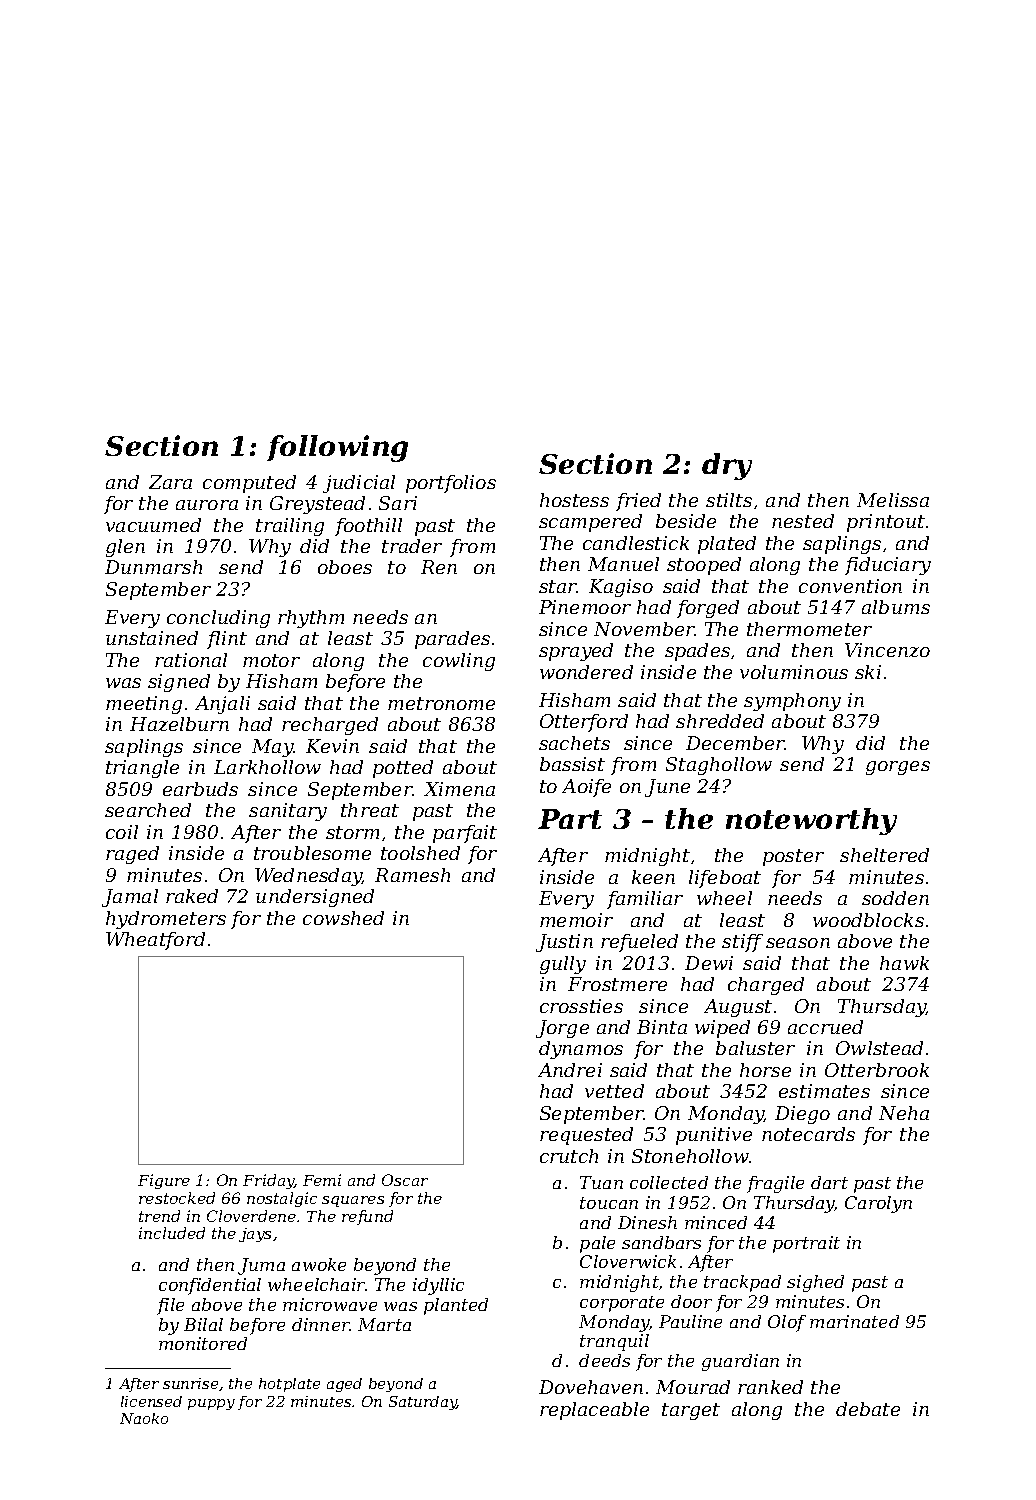 This page has width=1036, height=1500. Describe the element at coordinates (808, 1134) in the page. I see `notecards` at that location.
